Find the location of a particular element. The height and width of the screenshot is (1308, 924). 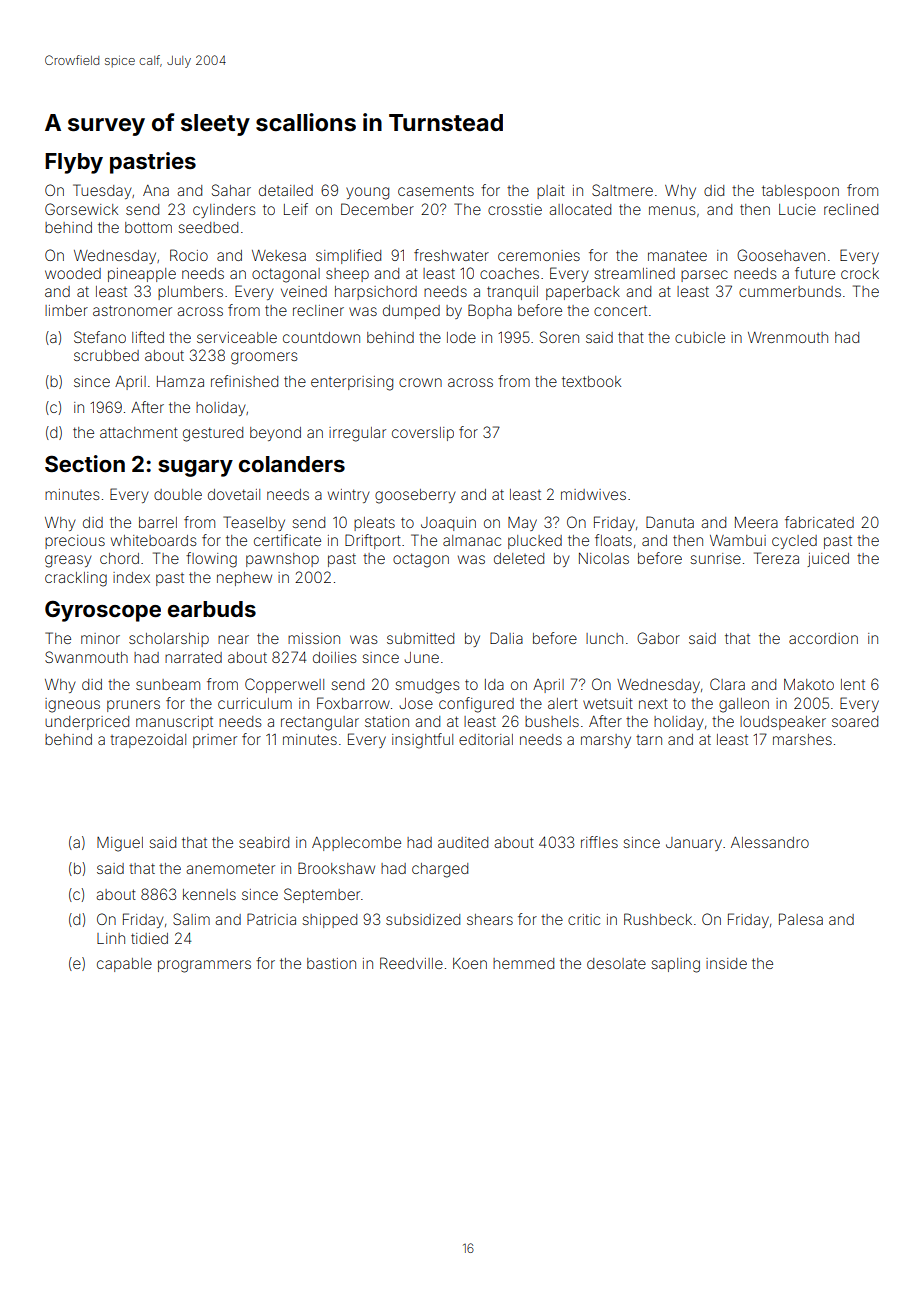

hemmed is located at coordinates (523, 963).
